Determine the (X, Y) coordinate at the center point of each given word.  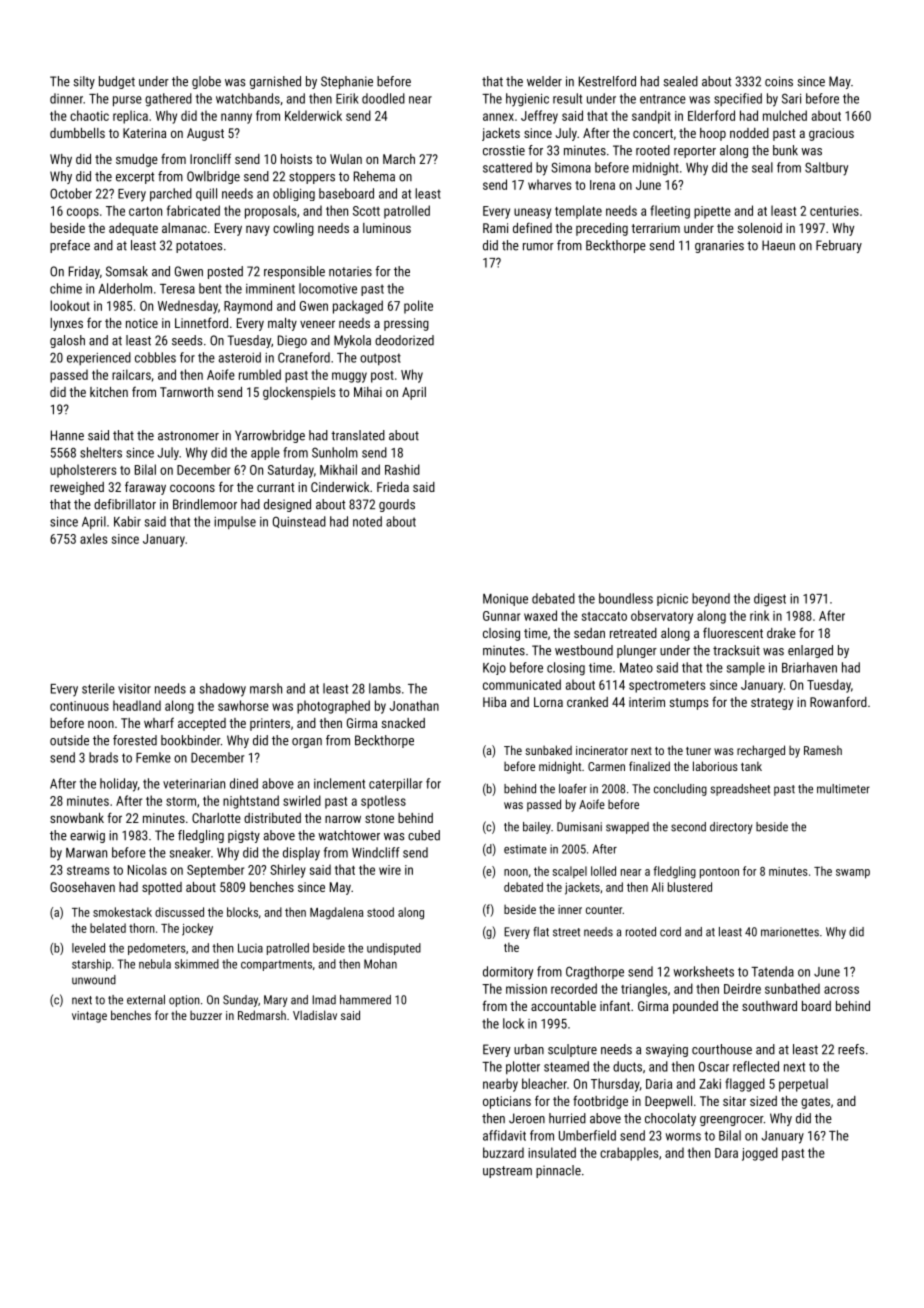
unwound (94, 980)
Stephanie (347, 82)
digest (770, 600)
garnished (275, 82)
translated (358, 435)
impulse (235, 522)
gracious (831, 134)
